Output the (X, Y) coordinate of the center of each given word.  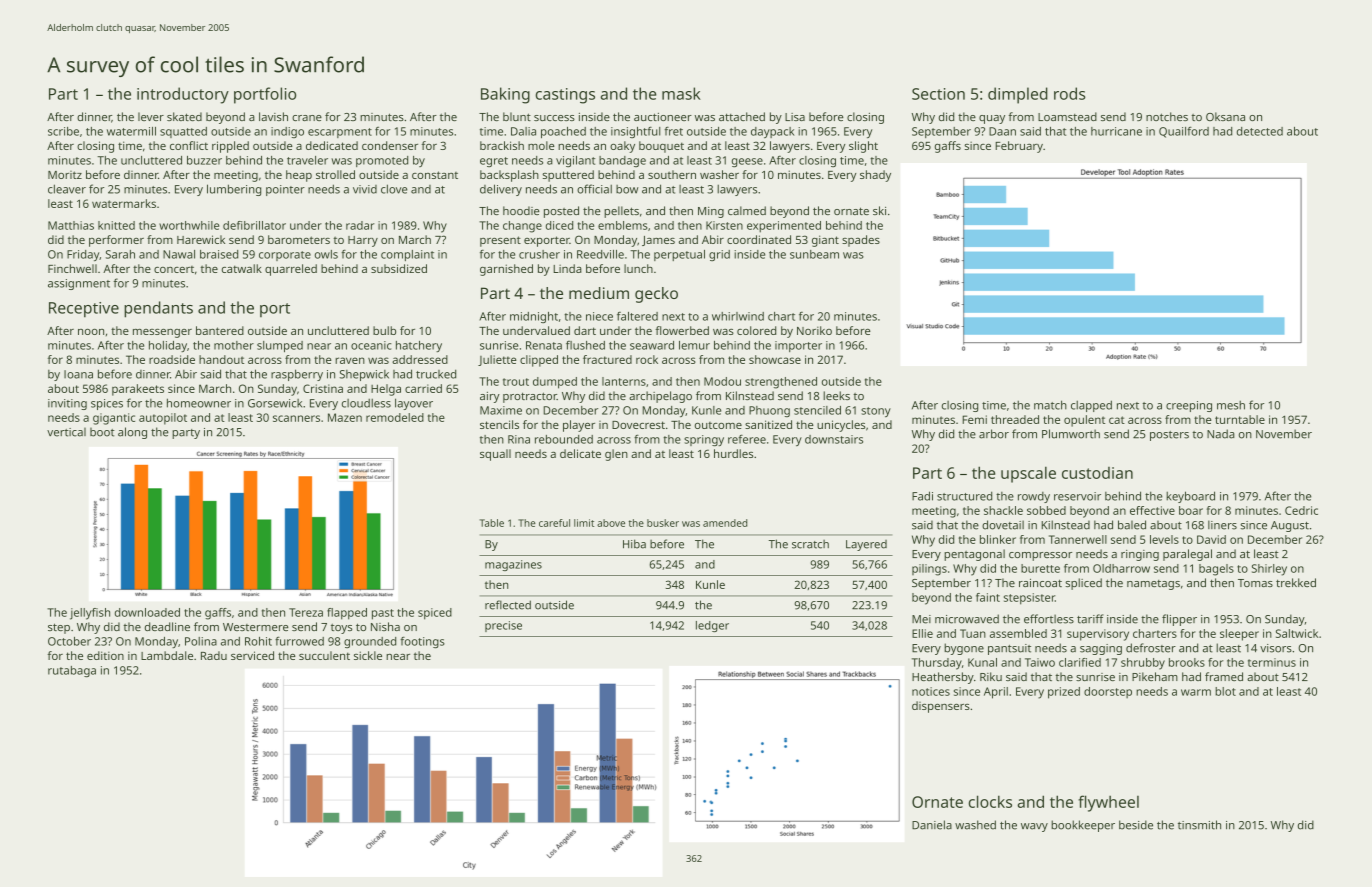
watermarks (124, 203)
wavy (1034, 827)
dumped (555, 383)
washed (975, 825)
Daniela (932, 825)
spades (861, 241)
